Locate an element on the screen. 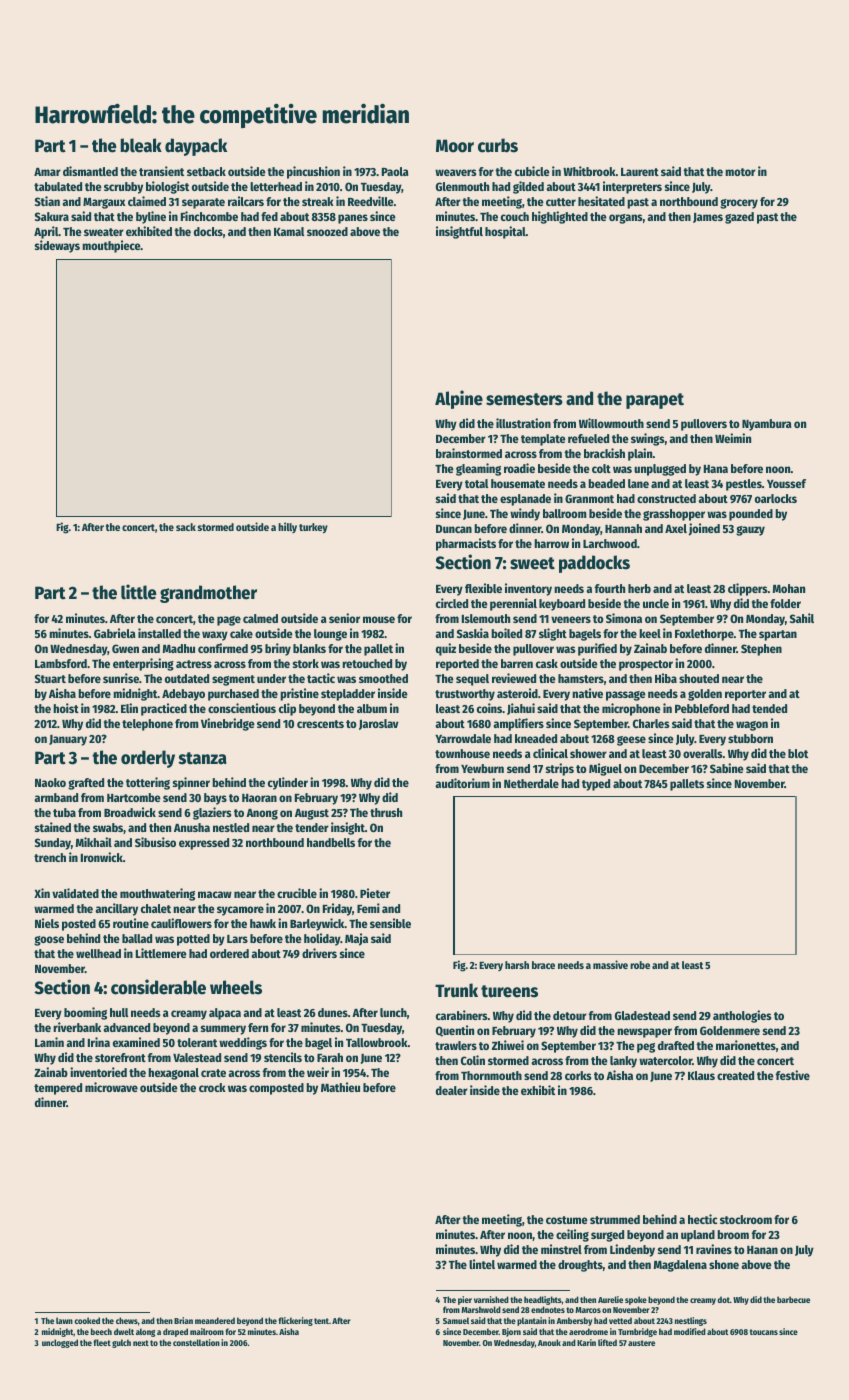 This screenshot has width=849, height=1400. Anusha is located at coordinates (192, 827).
